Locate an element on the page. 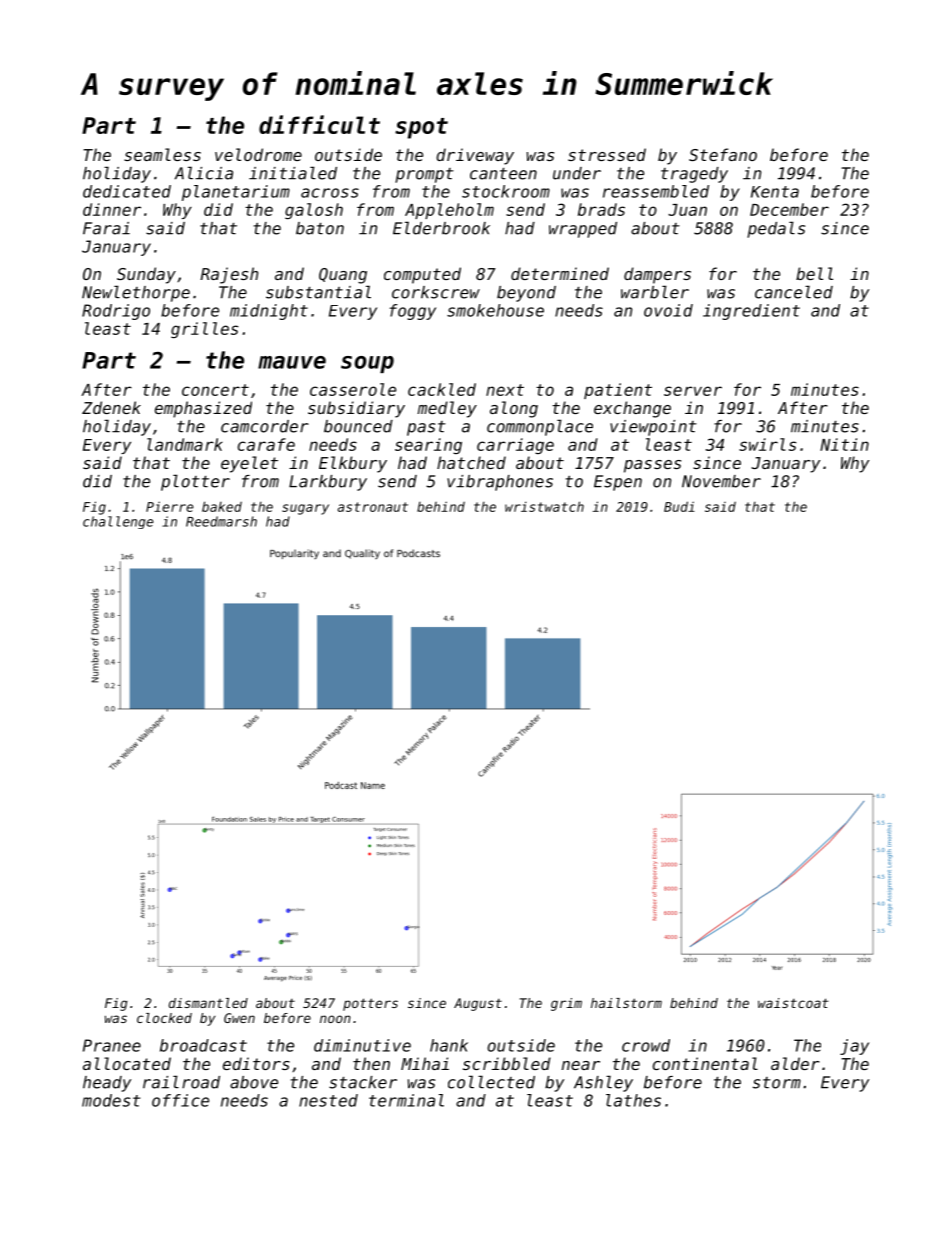 The height and width of the image is (1233, 952). Nitin is located at coordinates (844, 444).
